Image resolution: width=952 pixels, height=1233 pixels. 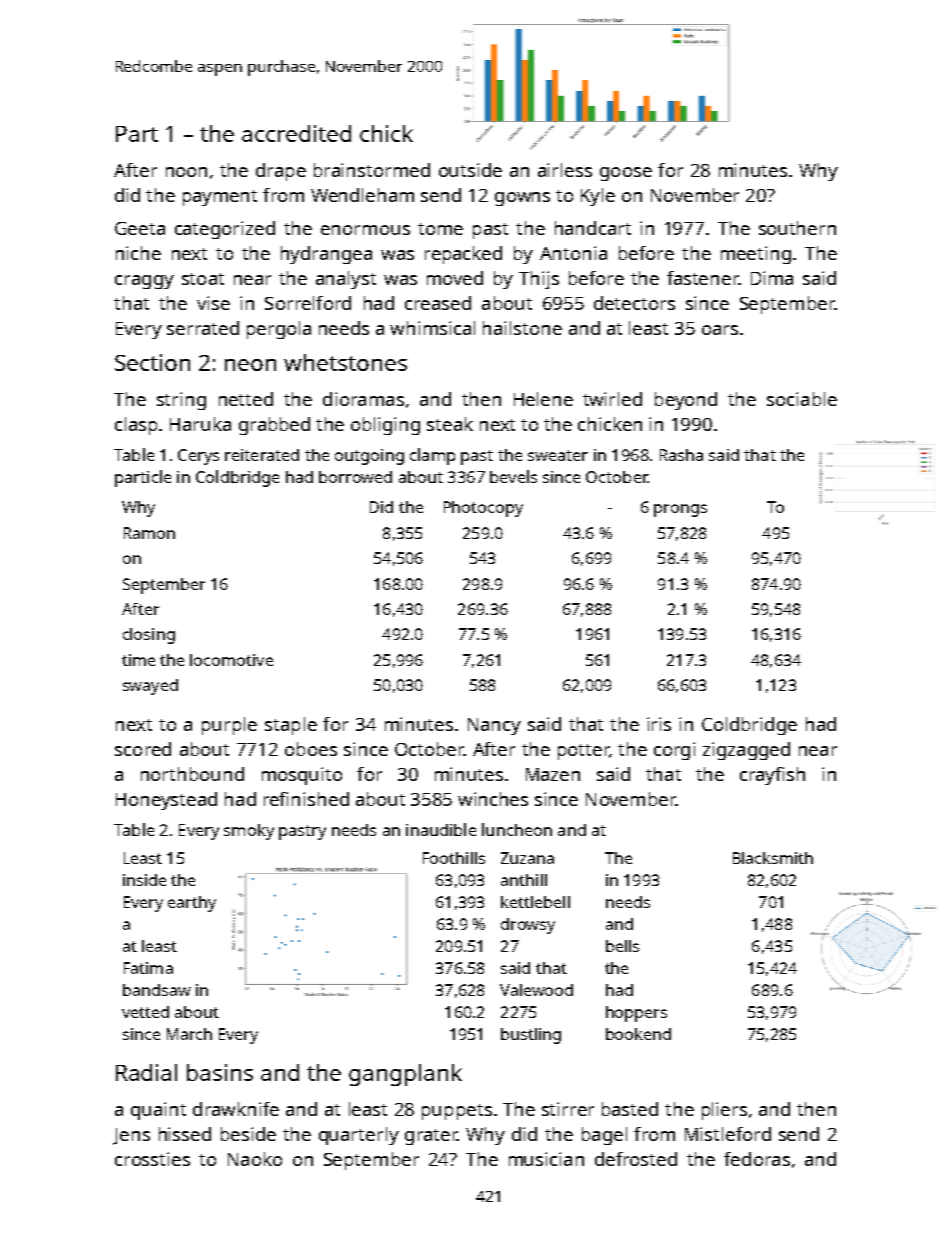 I want to click on bookend, so click(x=638, y=1034).
